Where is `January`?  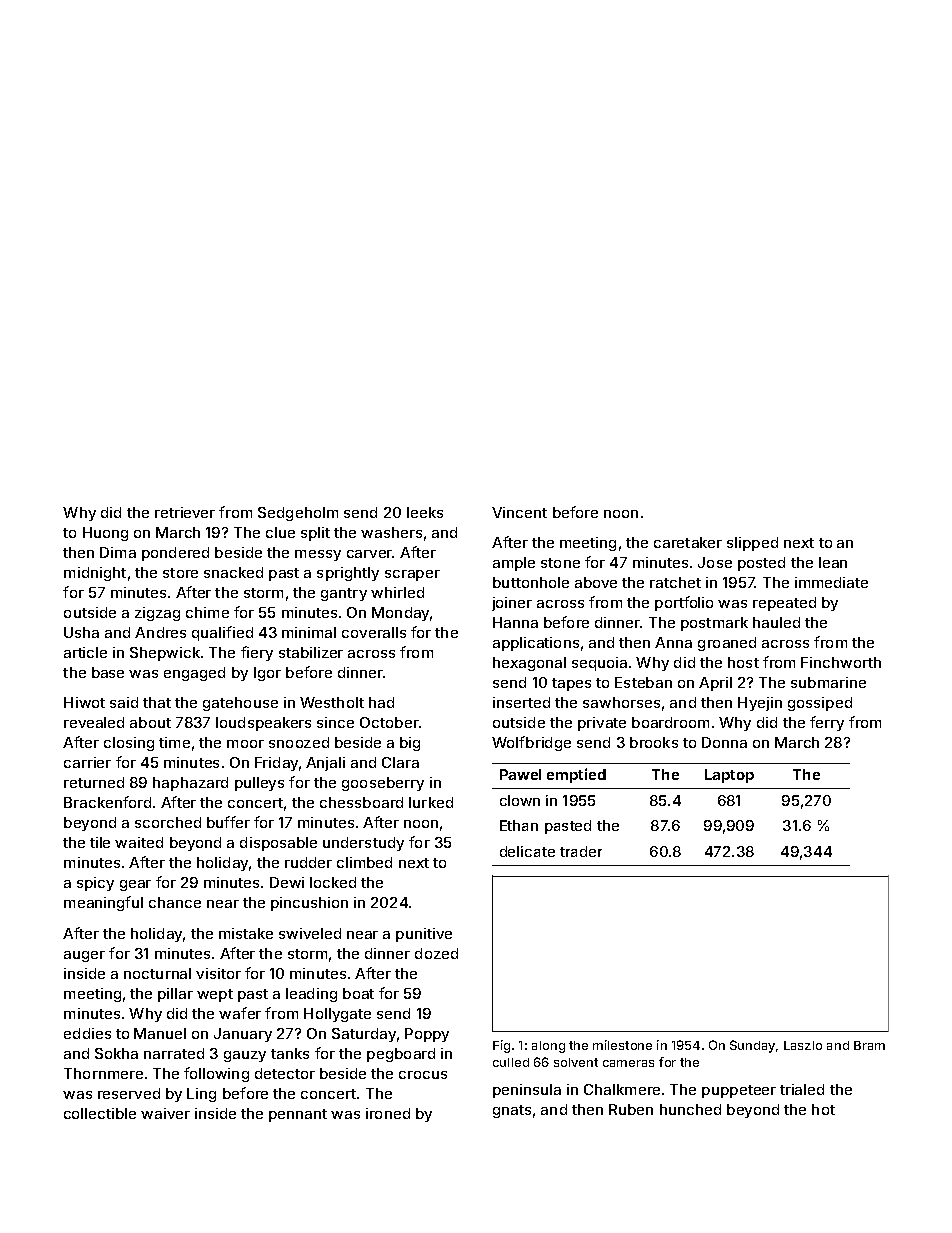 January is located at coordinates (243, 1035).
